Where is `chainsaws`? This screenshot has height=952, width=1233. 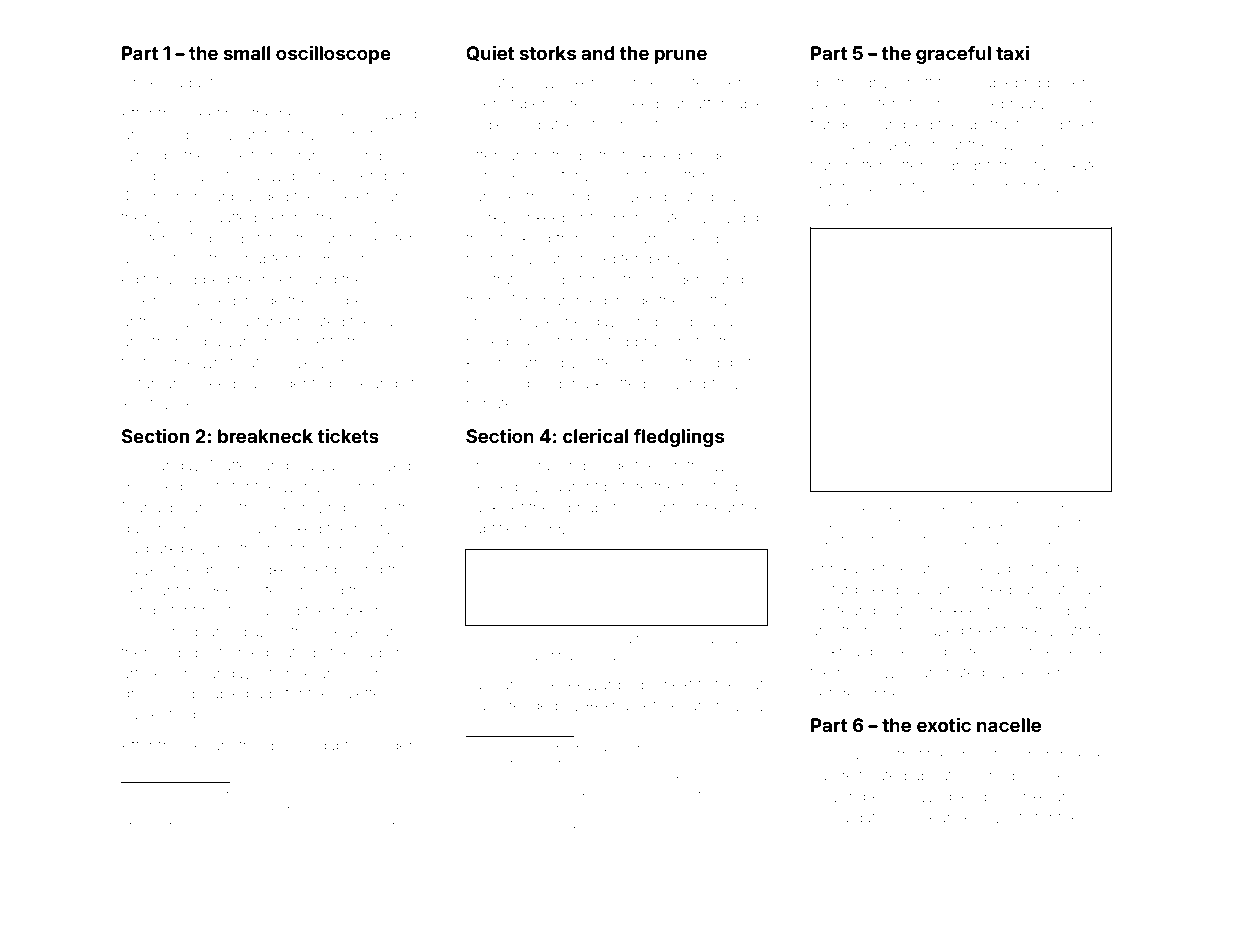
chainsaws is located at coordinates (724, 640).
